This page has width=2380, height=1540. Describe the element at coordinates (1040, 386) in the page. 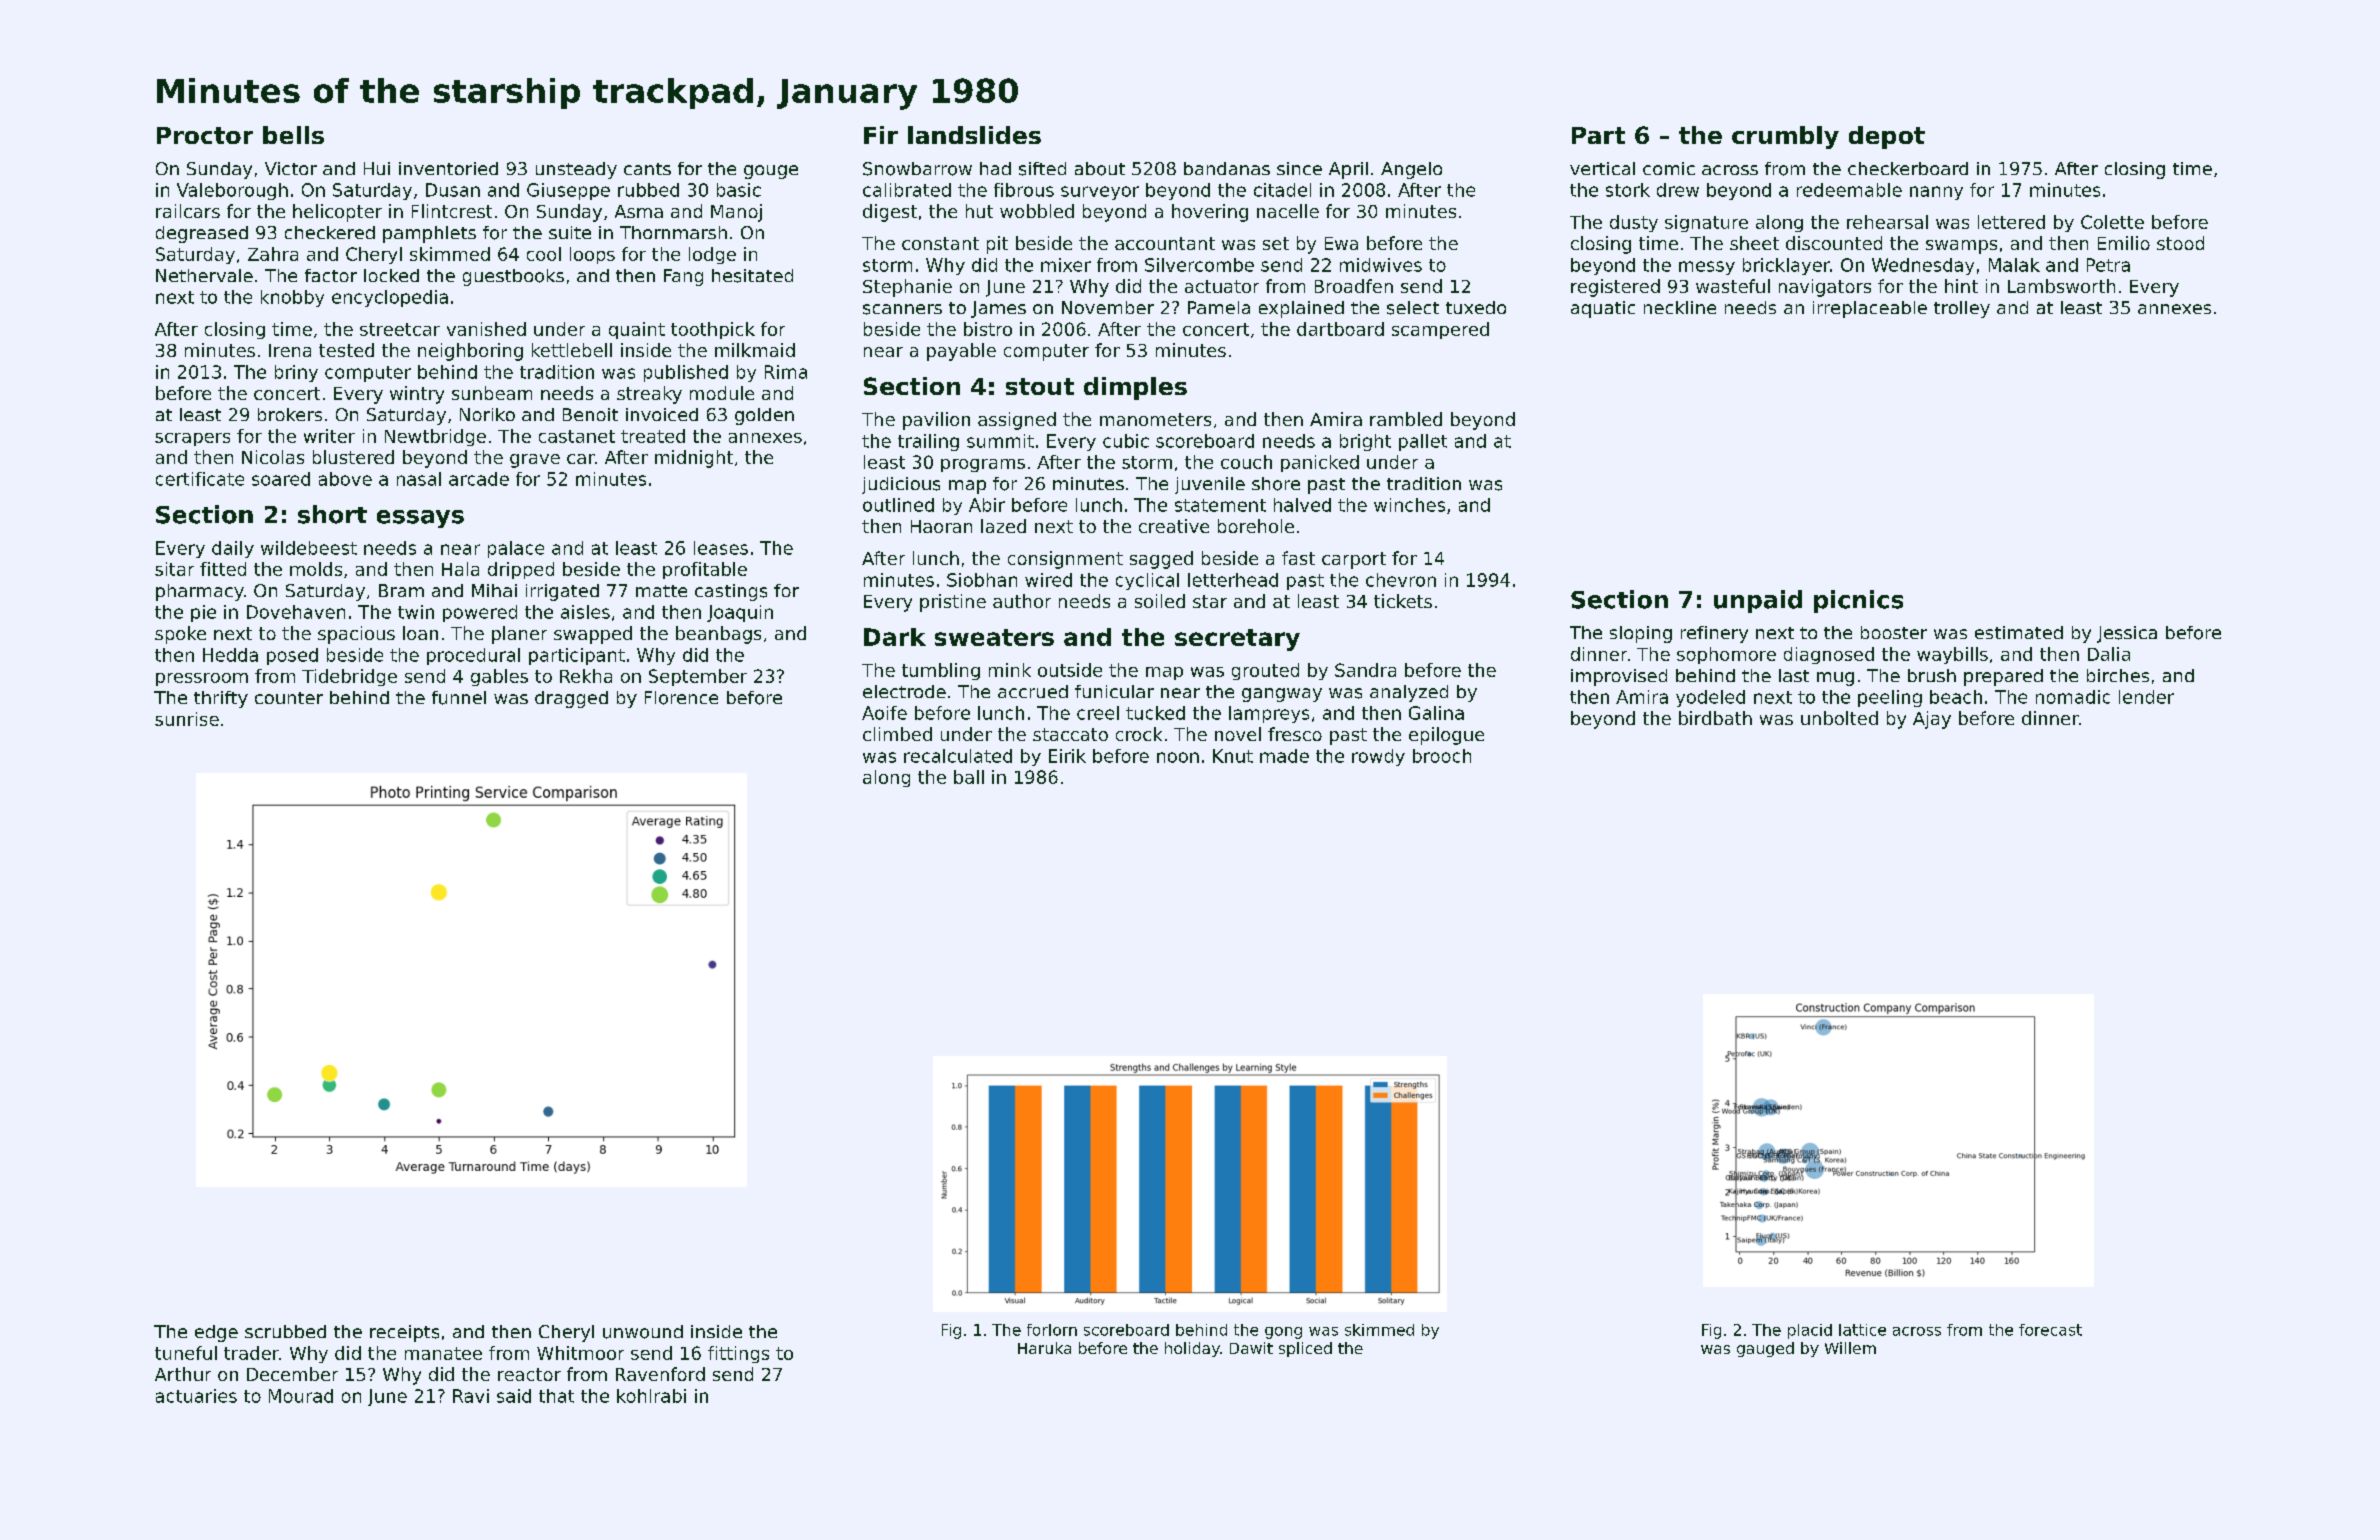

I see `stout` at that location.
